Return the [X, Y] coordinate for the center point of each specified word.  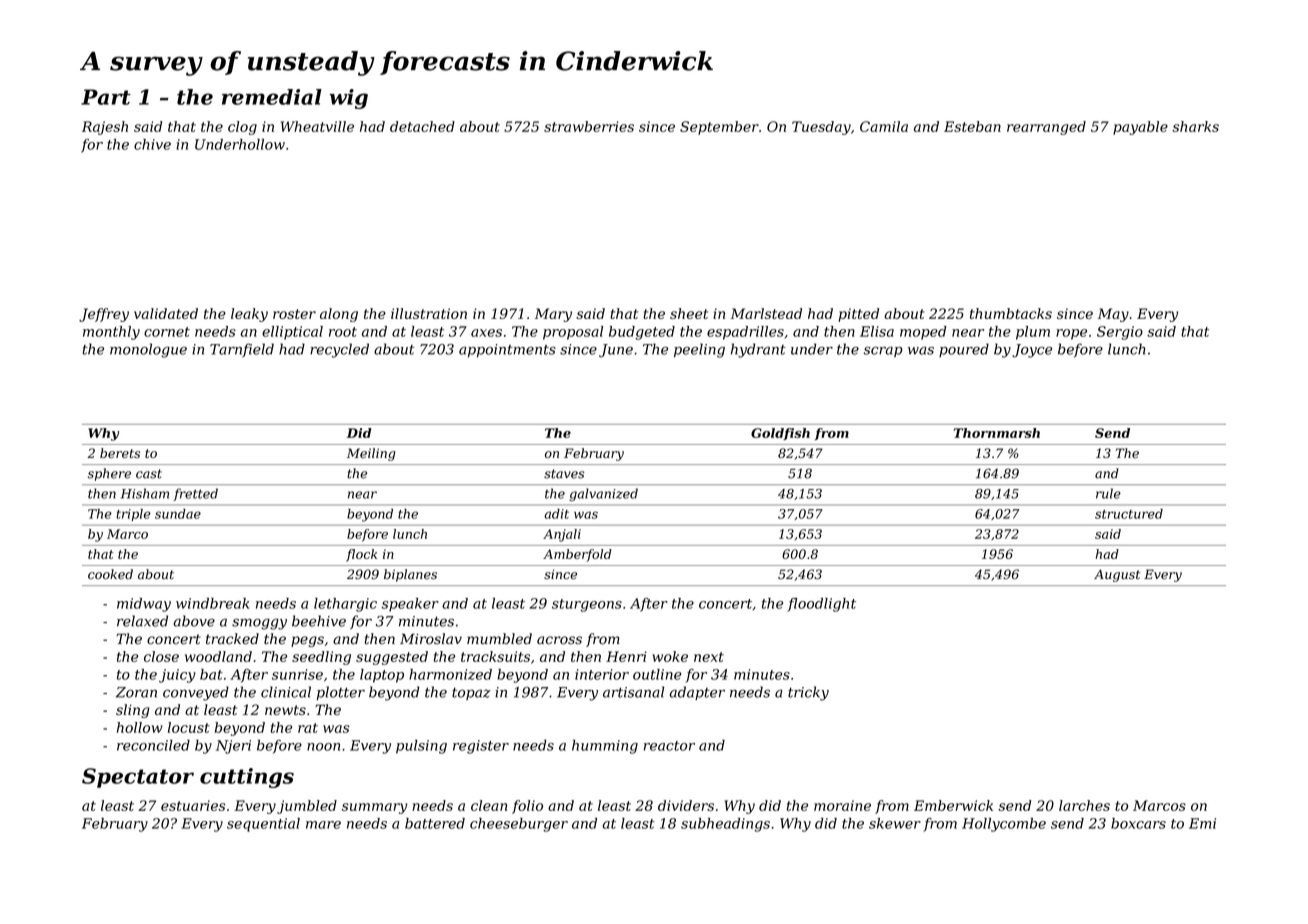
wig [348, 99]
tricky [808, 693]
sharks [1195, 126]
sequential [263, 825]
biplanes [410, 575]
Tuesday [821, 128]
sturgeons [587, 605]
